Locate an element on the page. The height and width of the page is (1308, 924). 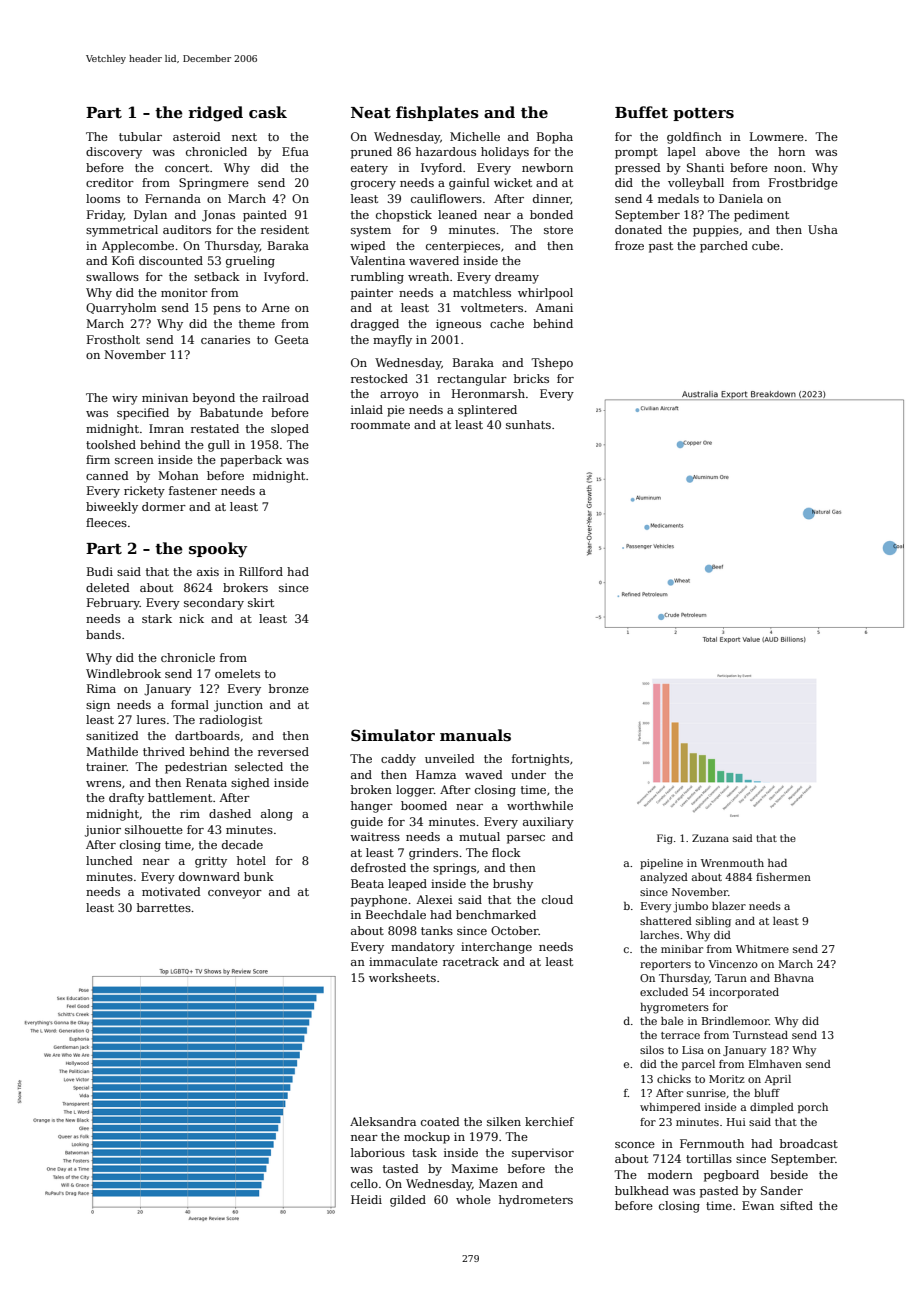
Neat is located at coordinates (371, 112).
